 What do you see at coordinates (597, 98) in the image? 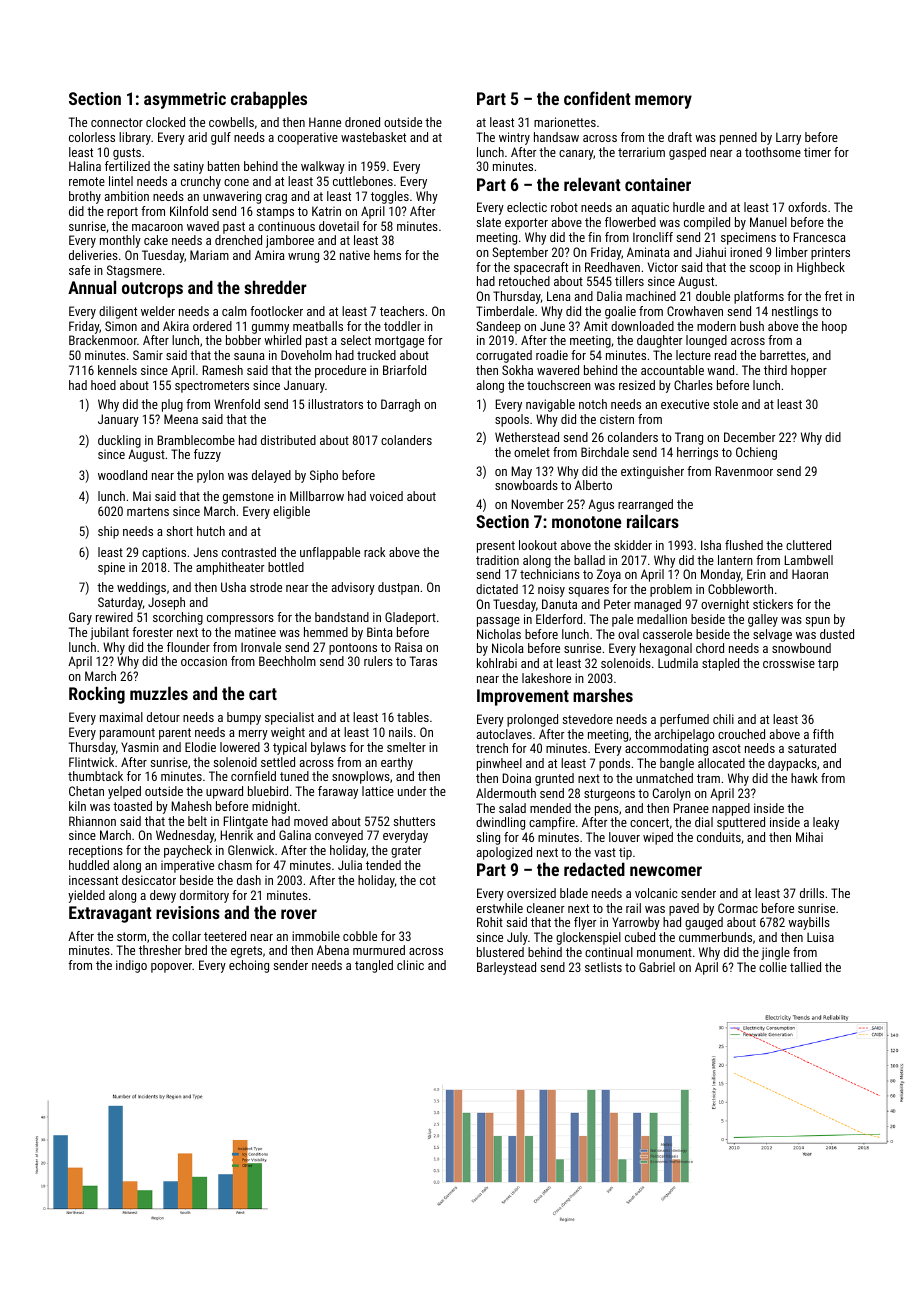
I see `confident` at bounding box center [597, 98].
